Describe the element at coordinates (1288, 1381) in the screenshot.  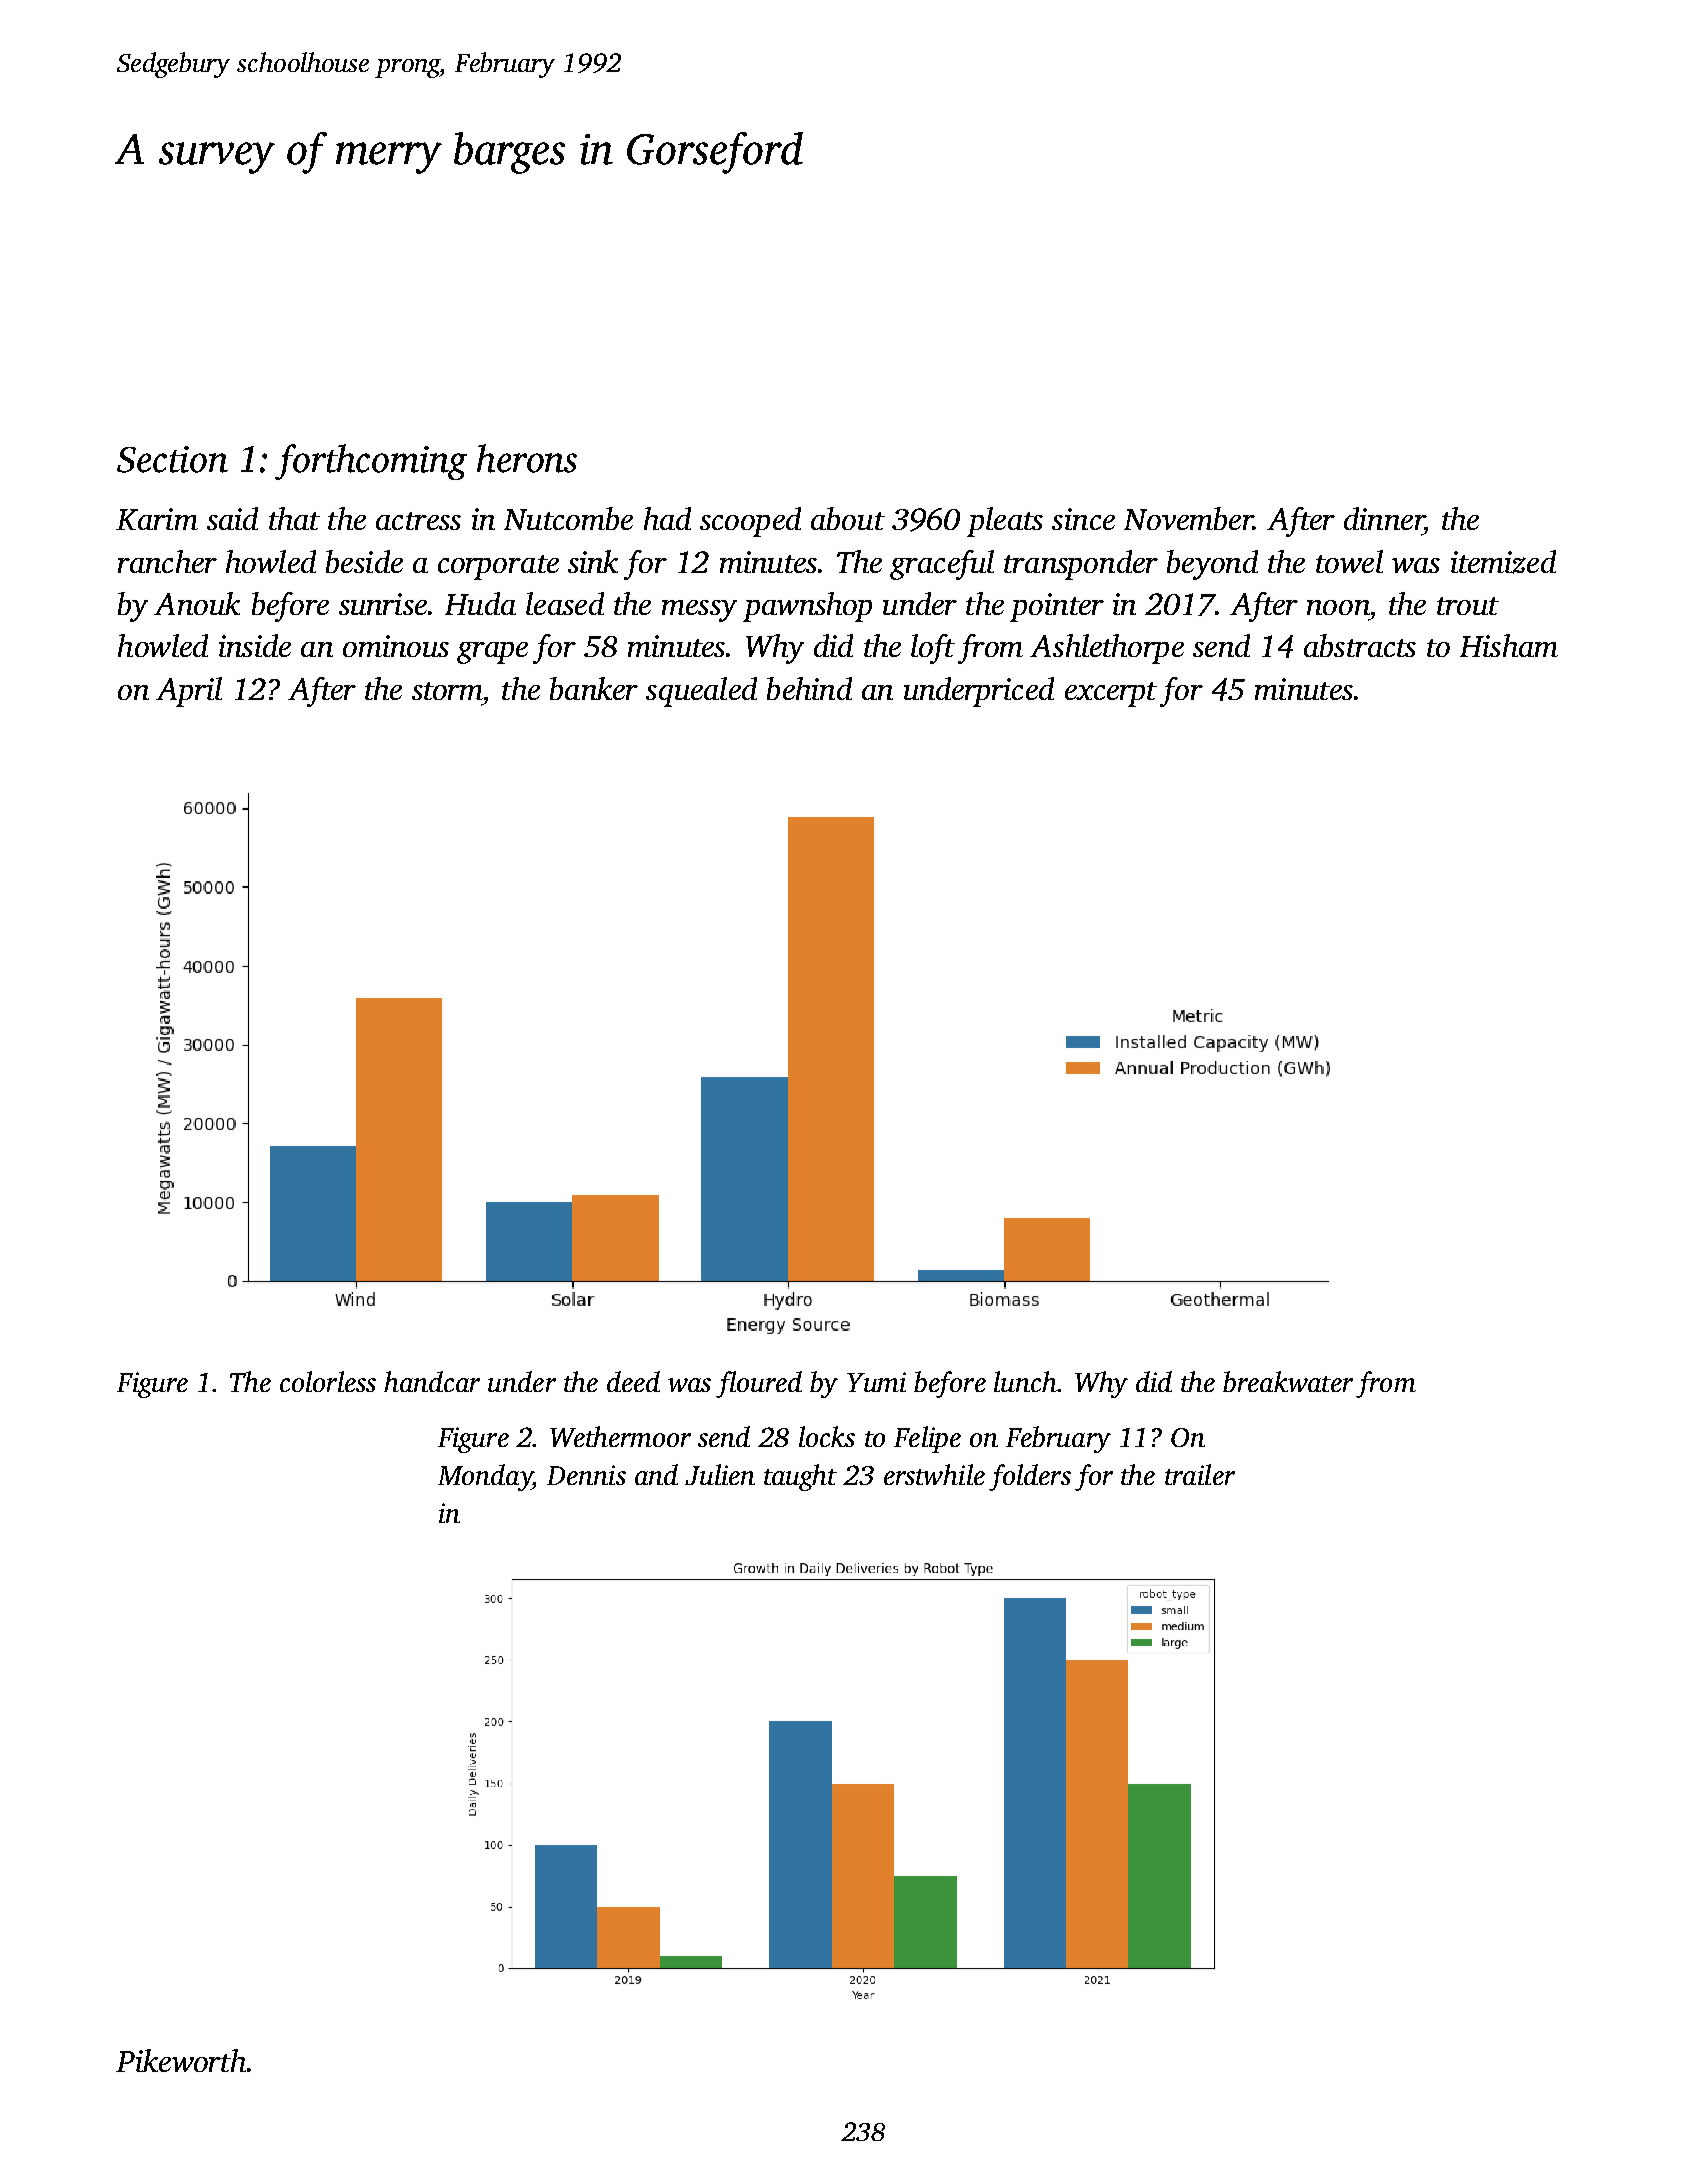
I see `breakwater` at that location.
